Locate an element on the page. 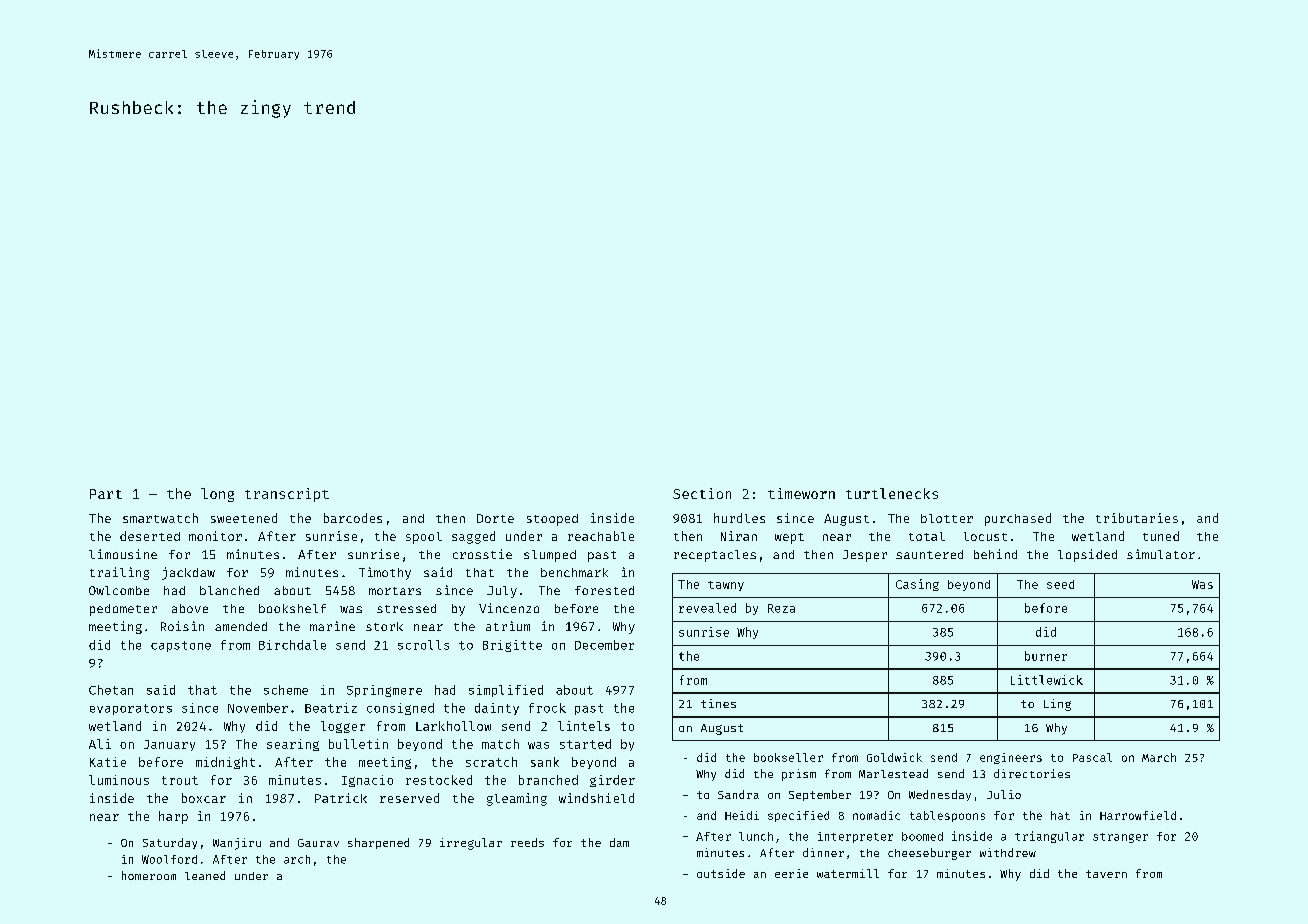 Image resolution: width=1308 pixels, height=924 pixels. mortars is located at coordinates (395, 591).
